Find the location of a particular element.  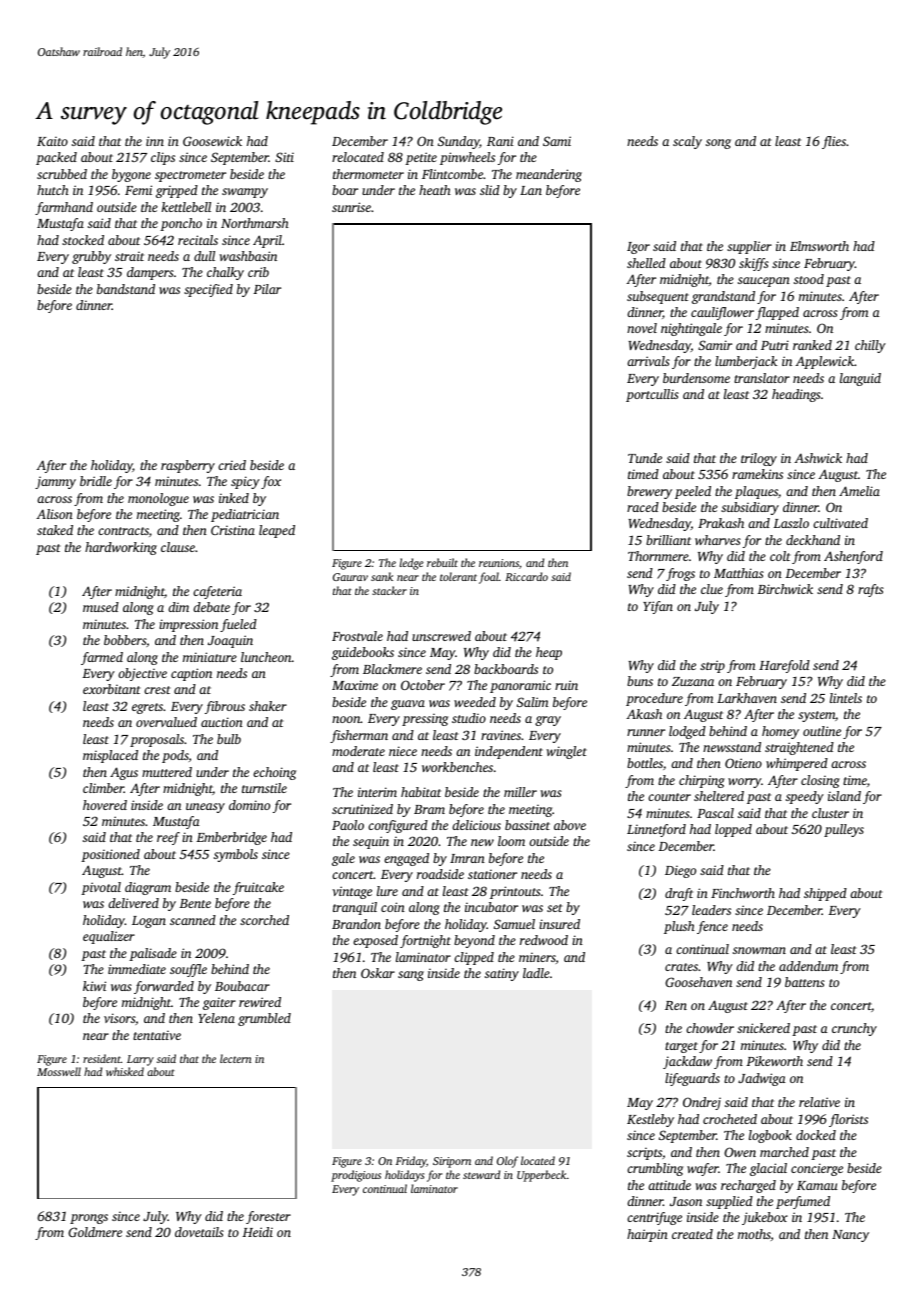

addendum is located at coordinates (808, 966).
